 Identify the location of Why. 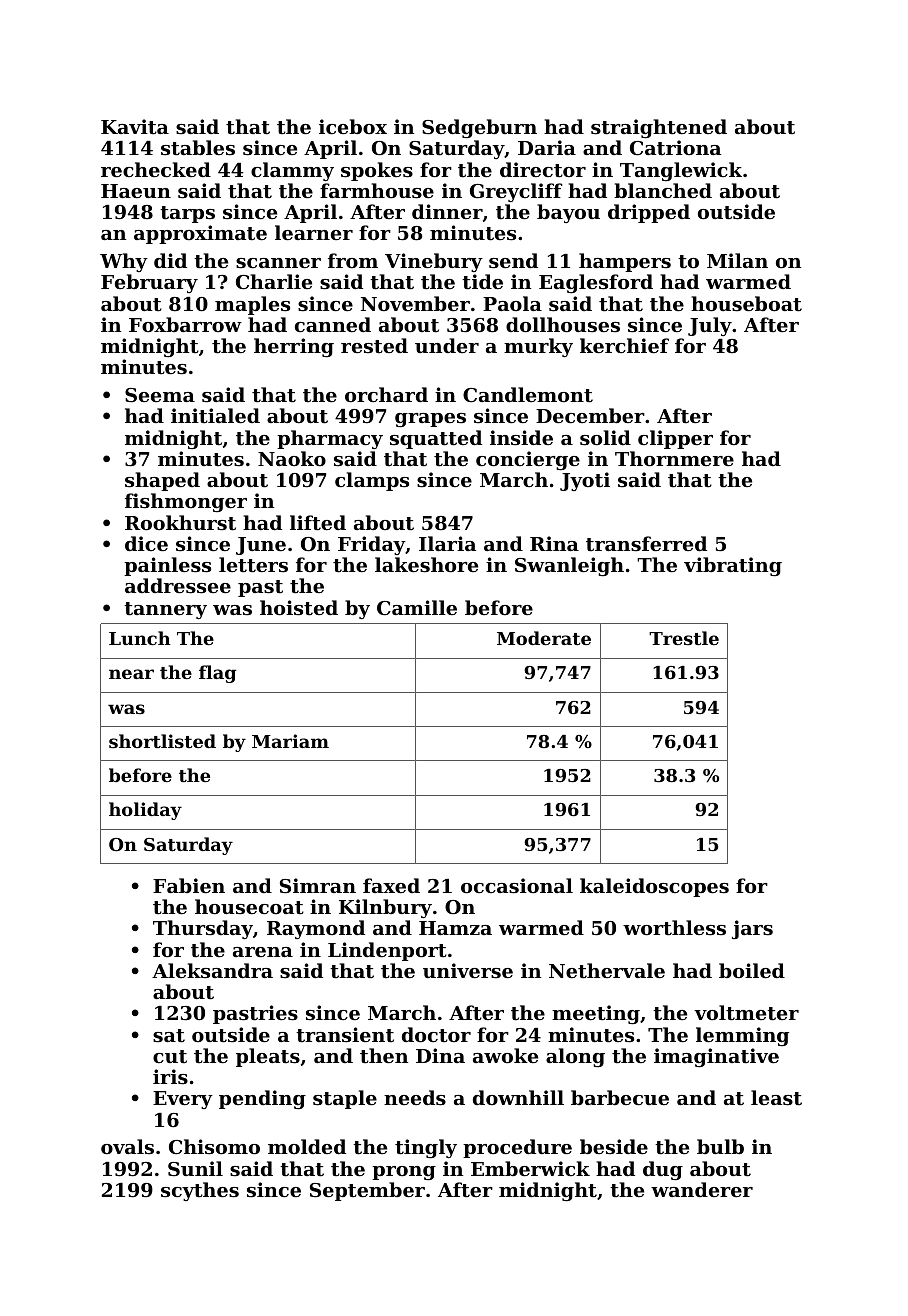
(124, 262).
